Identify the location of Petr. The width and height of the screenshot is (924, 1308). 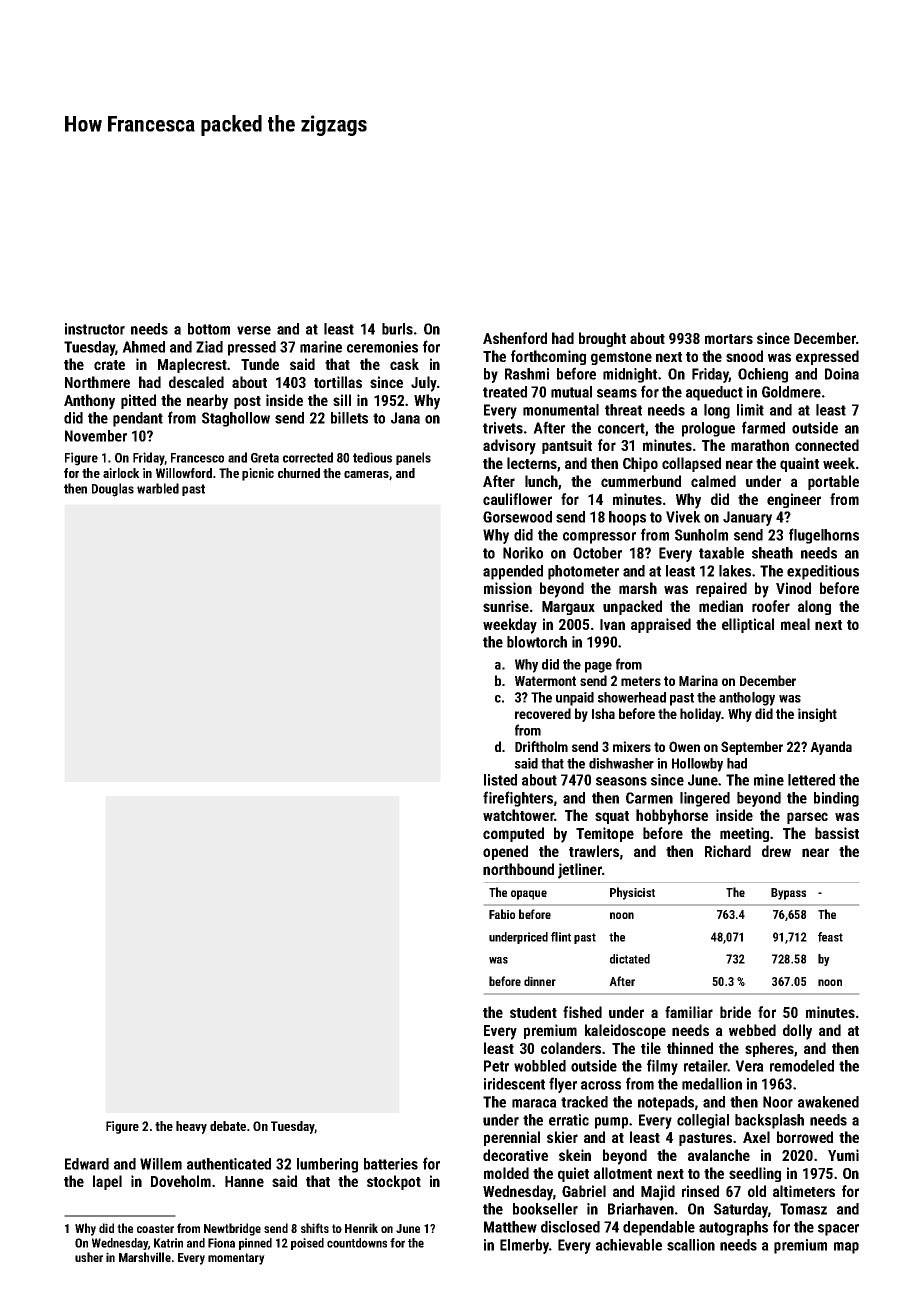
(496, 1066).
